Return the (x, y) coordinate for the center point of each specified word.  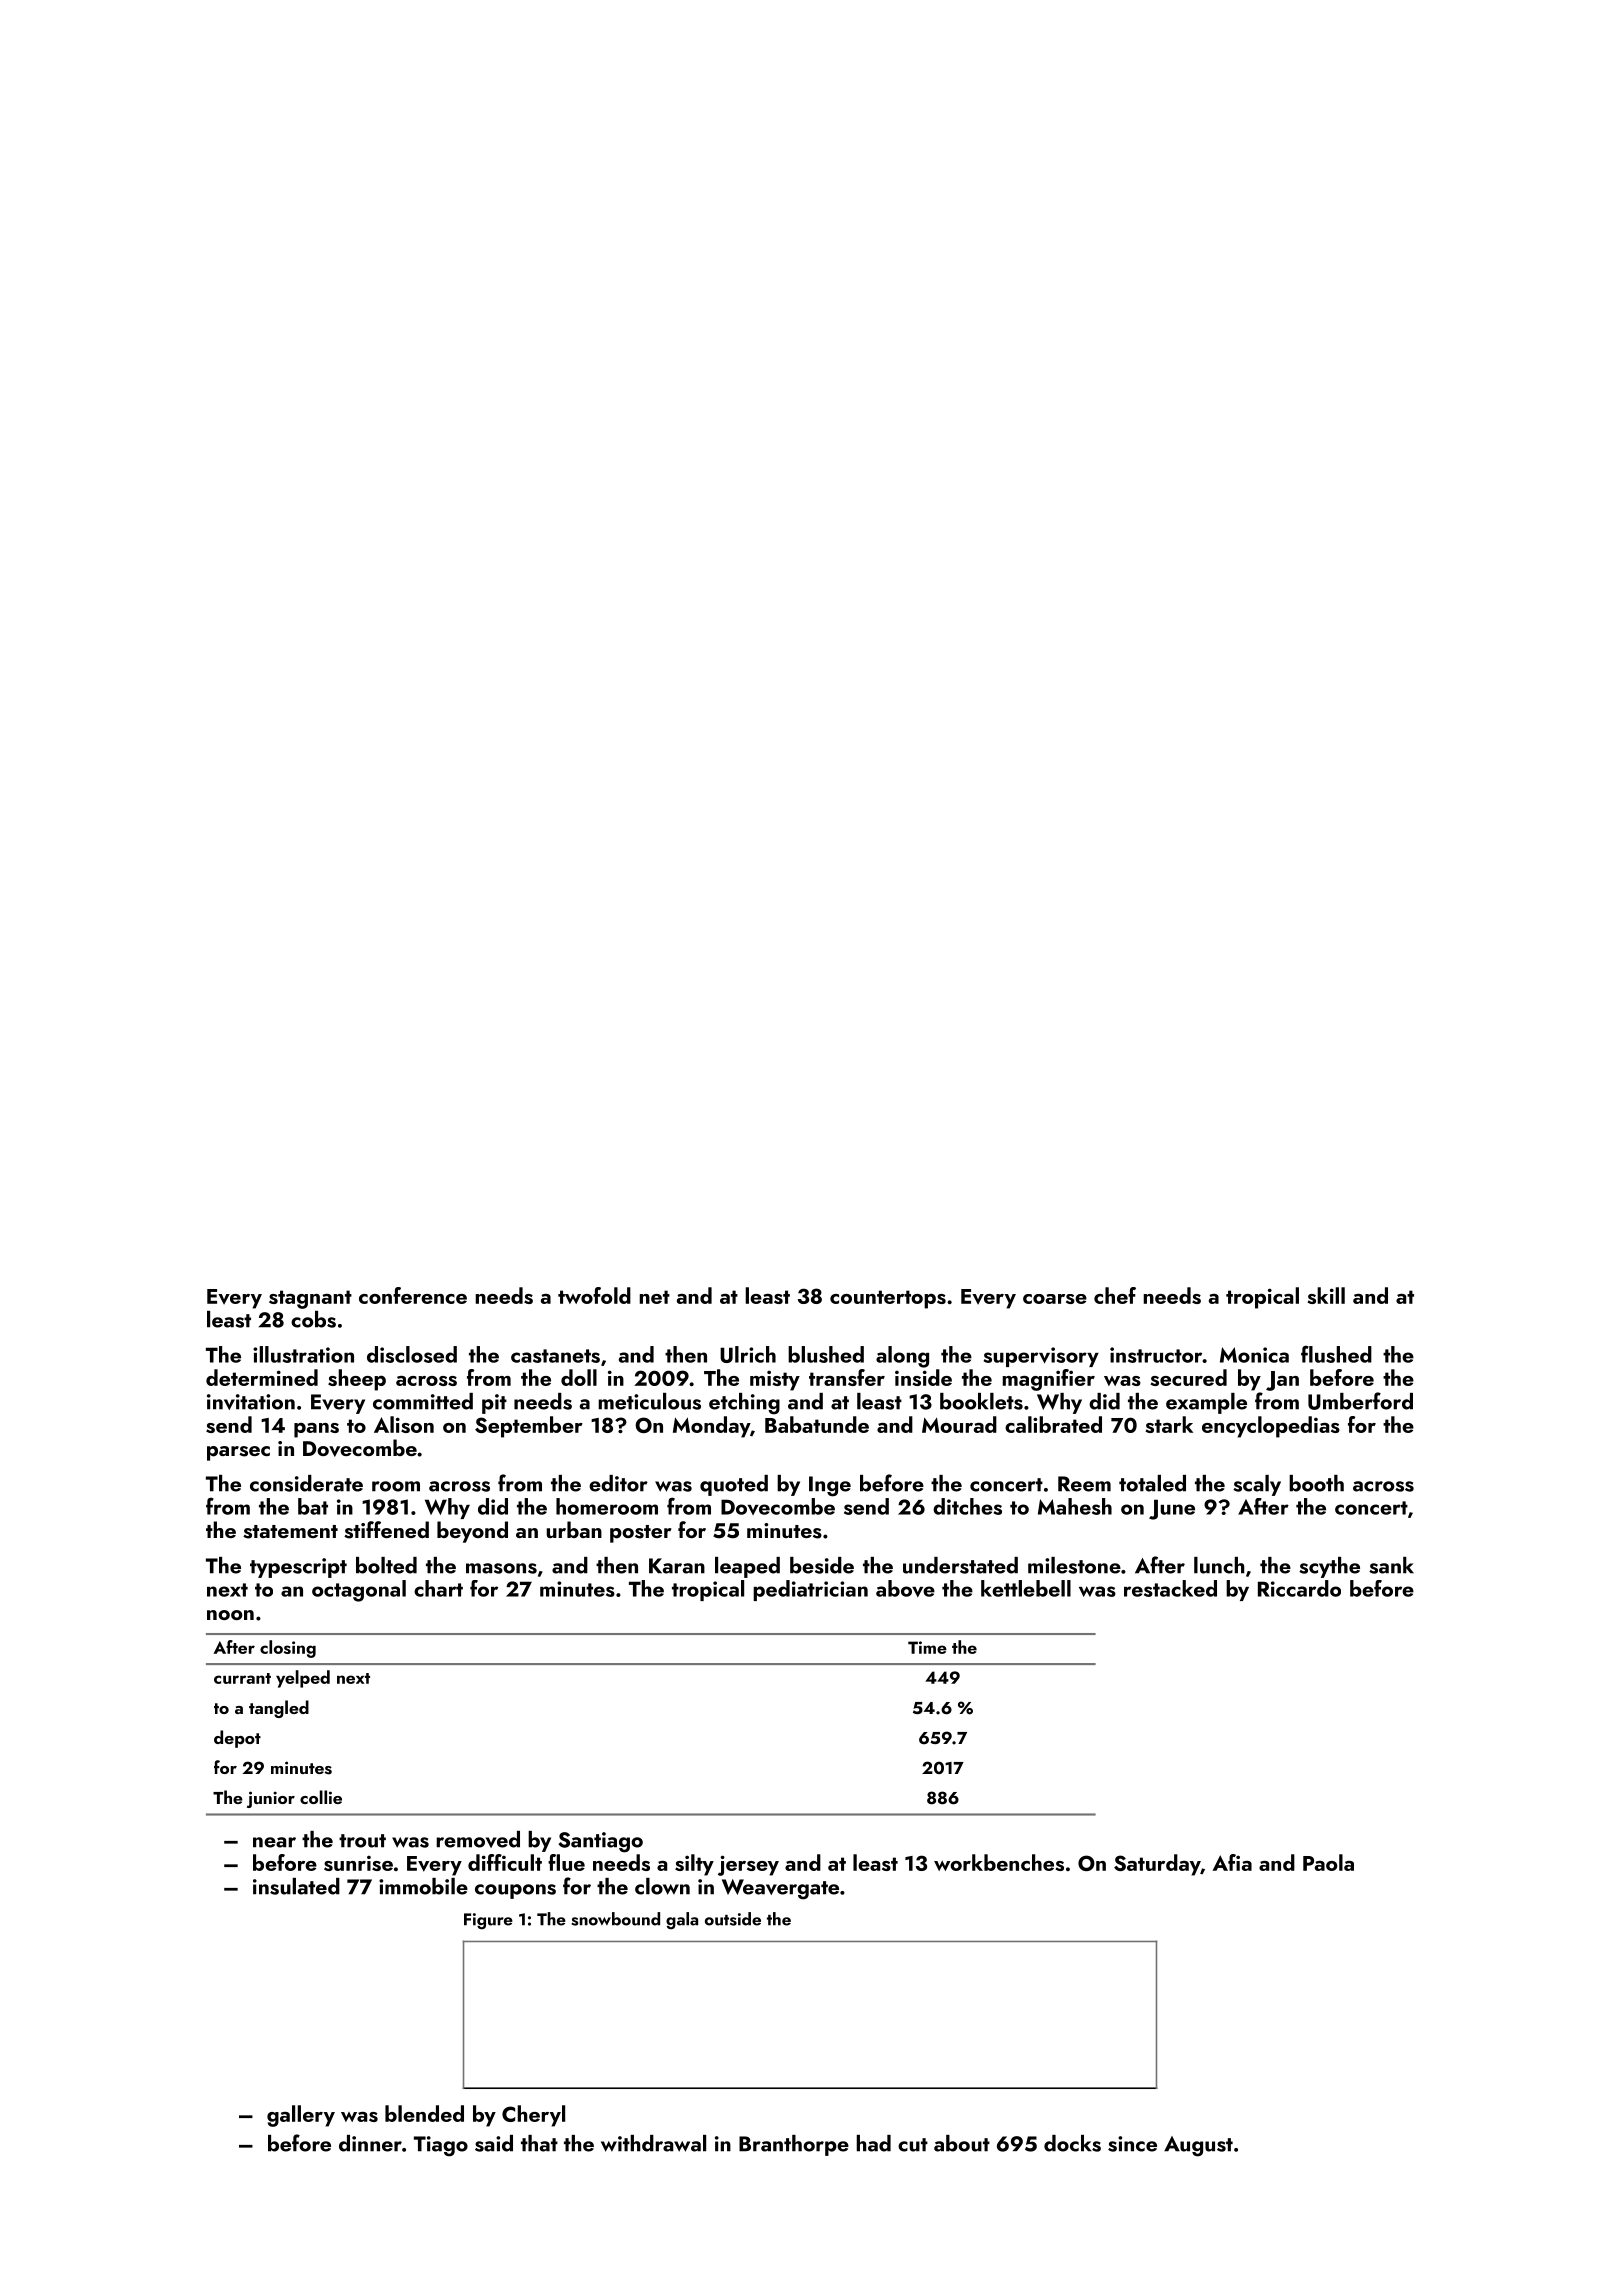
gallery (301, 2116)
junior (271, 1799)
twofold (594, 1295)
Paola (1328, 1862)
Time (927, 1647)
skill (1326, 1295)
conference (413, 1295)
